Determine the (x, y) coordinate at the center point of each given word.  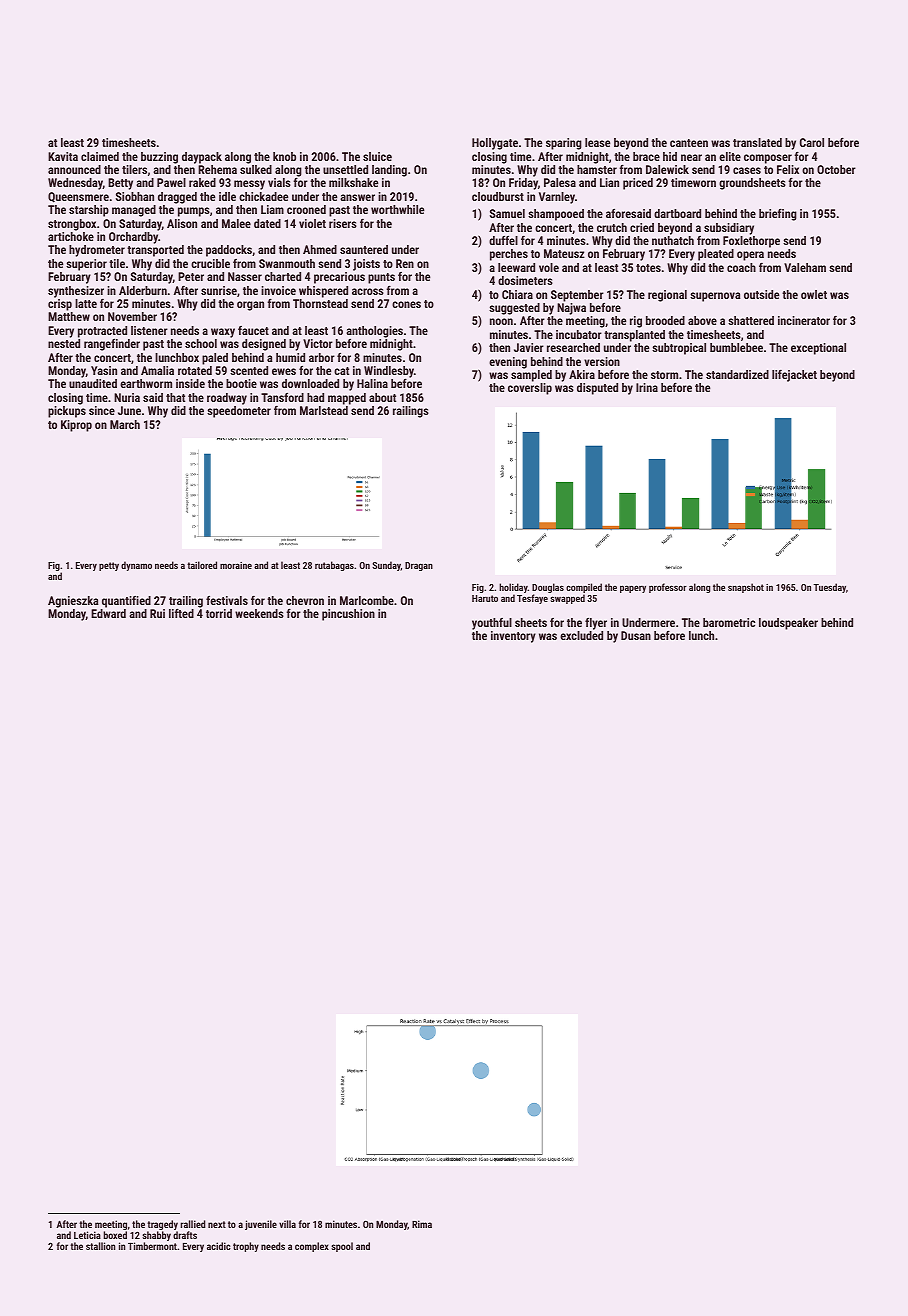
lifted (181, 613)
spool (342, 1247)
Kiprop (76, 426)
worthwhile (397, 209)
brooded (665, 320)
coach (741, 267)
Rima (422, 1224)
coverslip (530, 389)
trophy (246, 1247)
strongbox (72, 225)
